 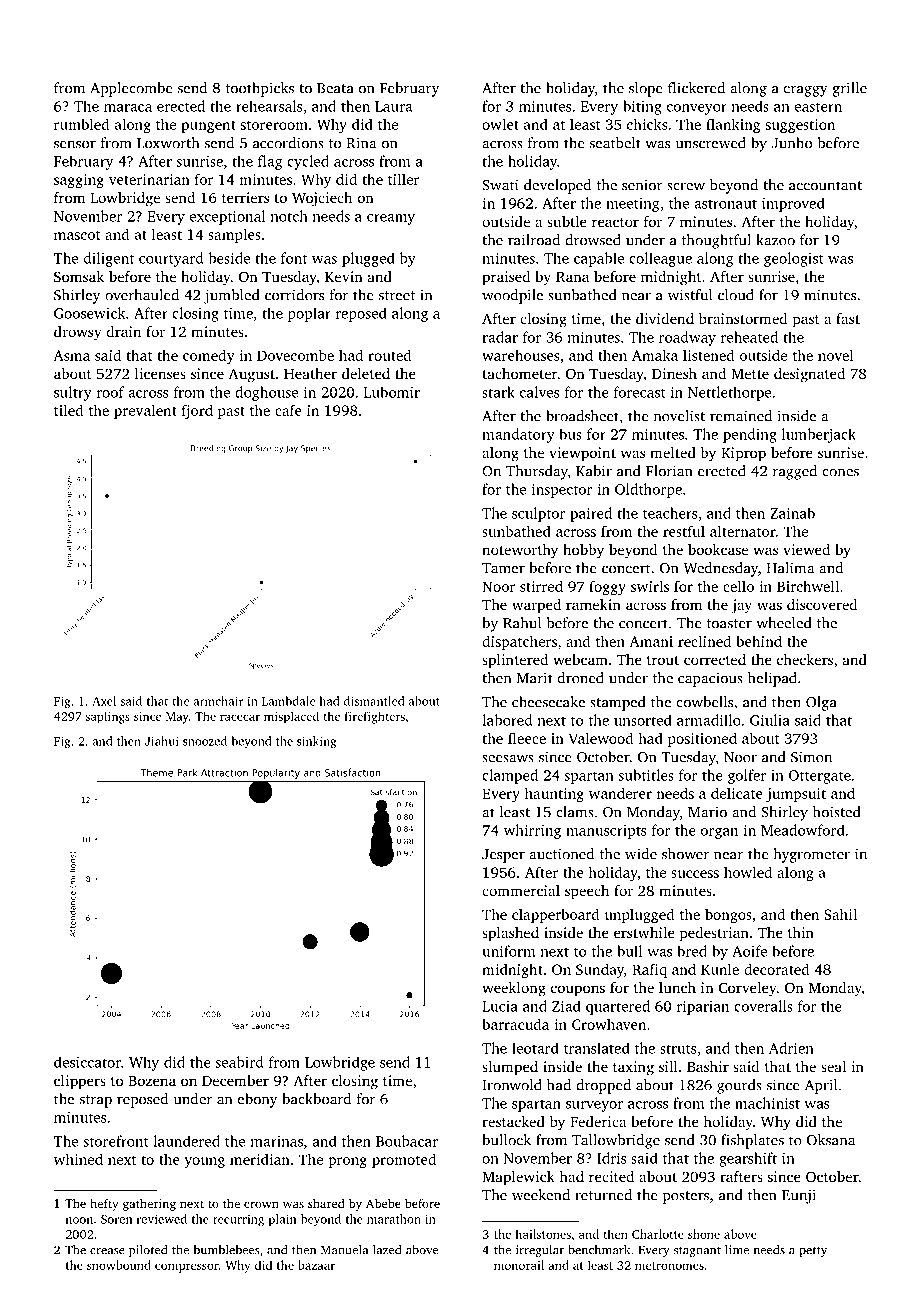 What do you see at coordinates (620, 793) in the image?
I see `wanderer` at bounding box center [620, 793].
